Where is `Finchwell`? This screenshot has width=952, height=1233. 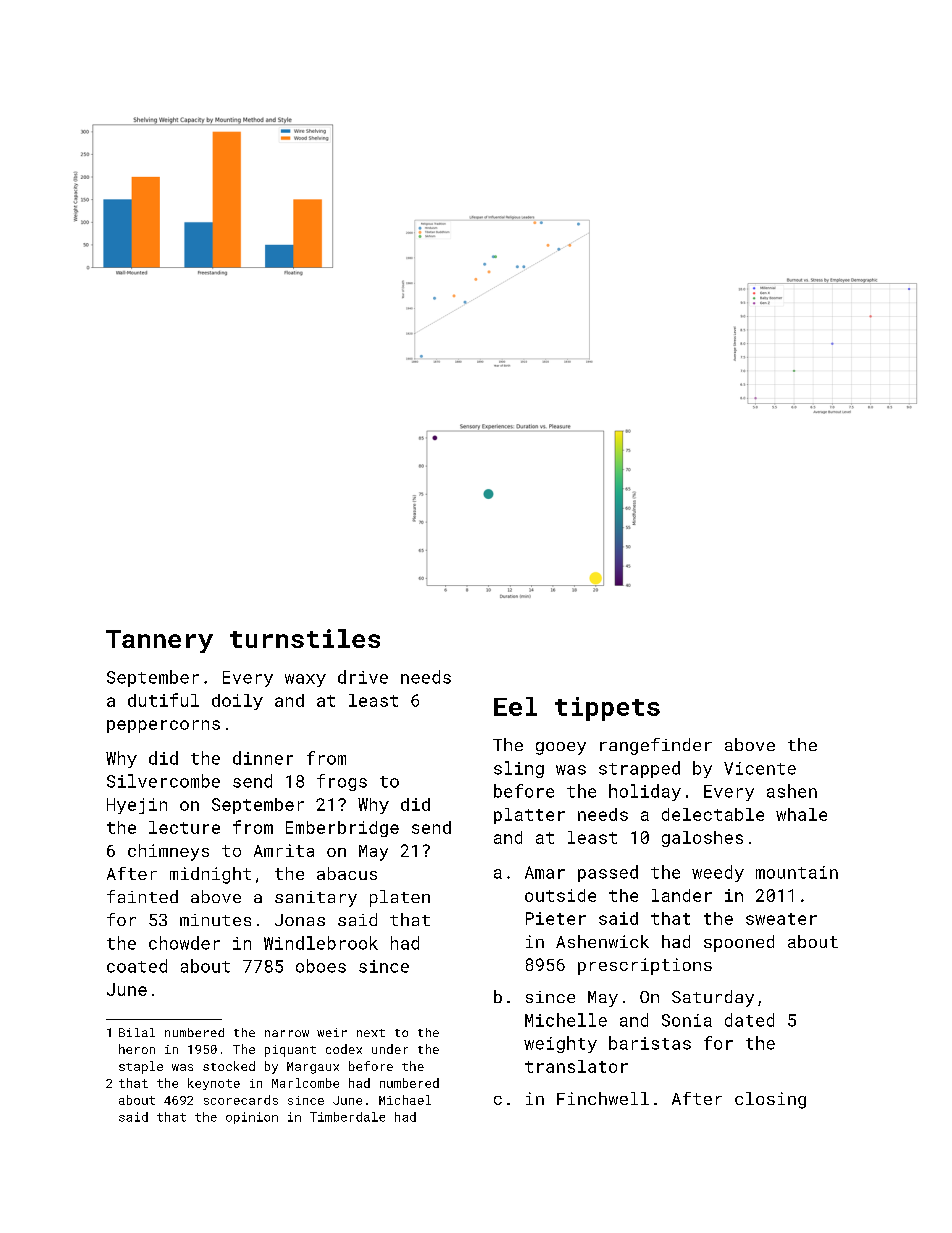
Finchwell is located at coordinates (603, 1098).
